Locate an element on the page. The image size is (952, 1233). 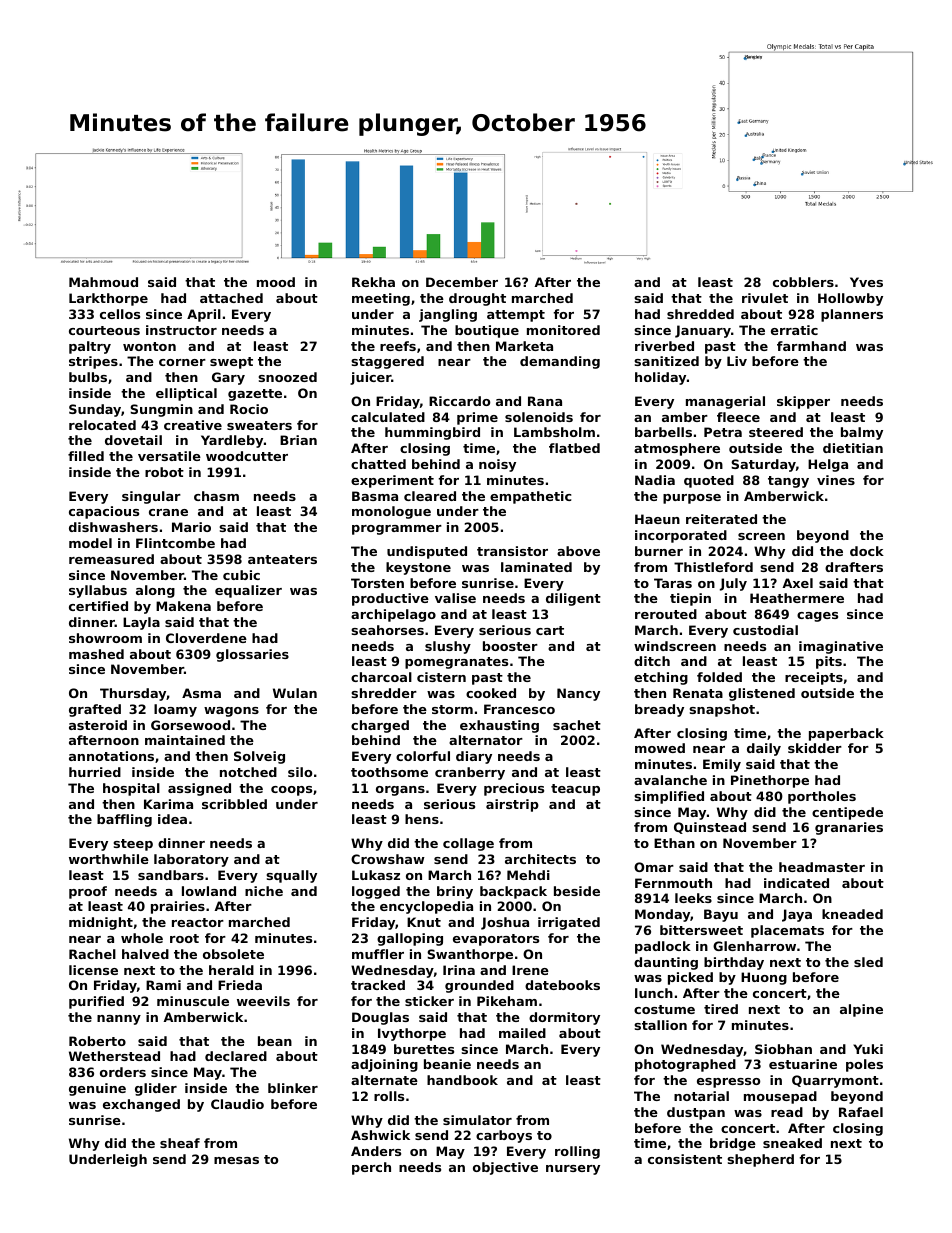
Douglas is located at coordinates (380, 1018).
